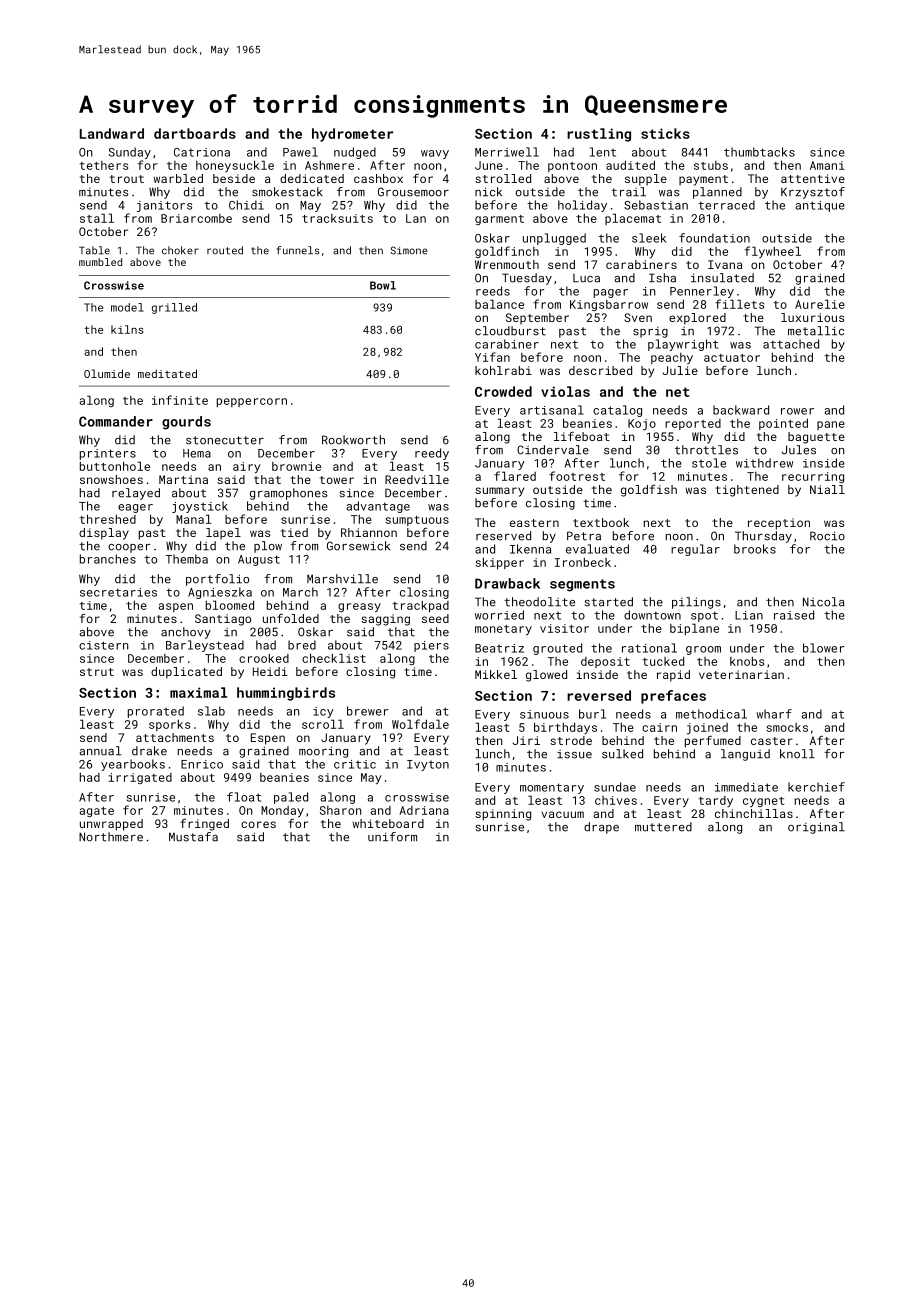 The width and height of the screenshot is (924, 1308). I want to click on Mustafa, so click(193, 837).
